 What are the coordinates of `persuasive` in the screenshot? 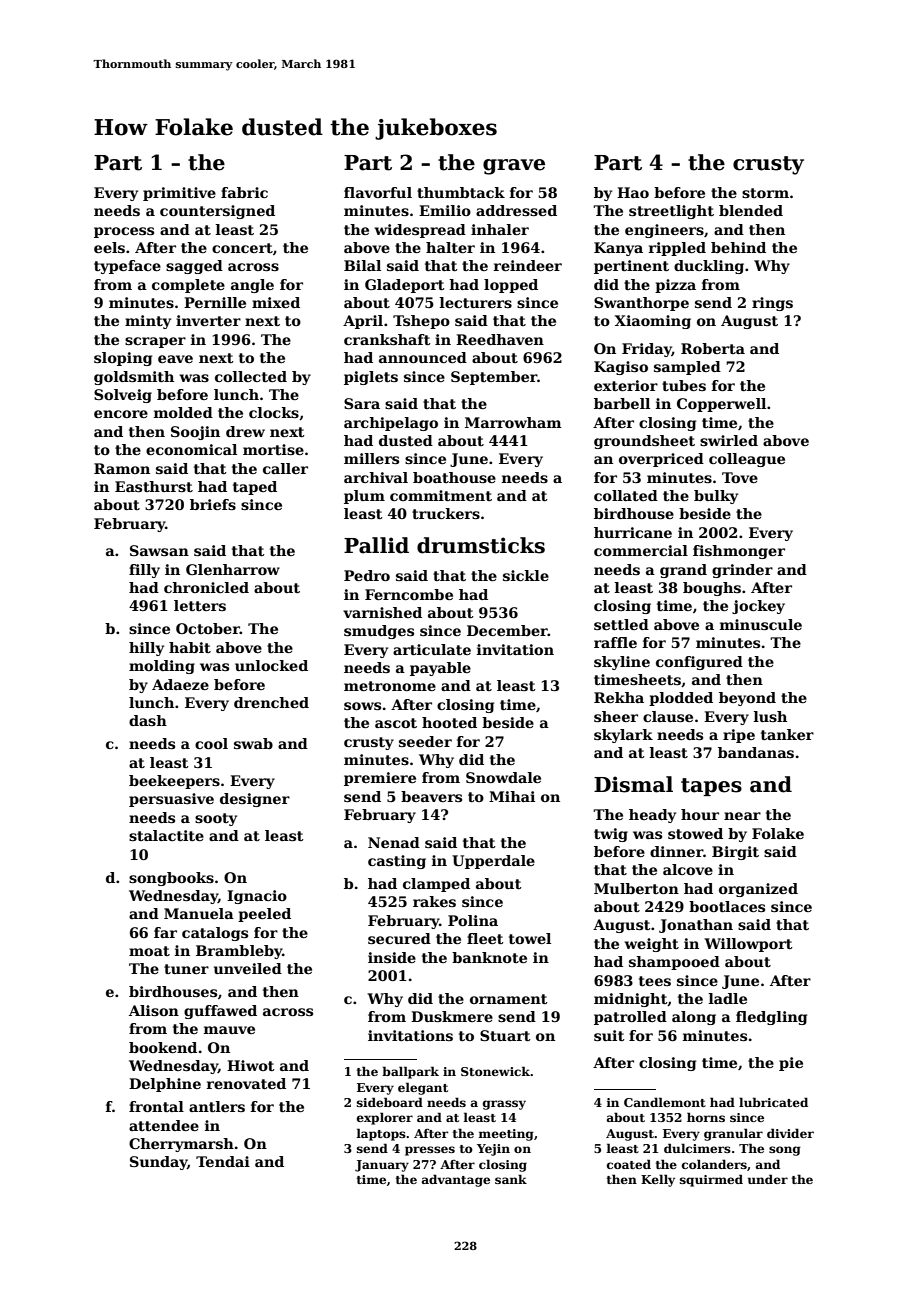 It's located at (171, 800).
